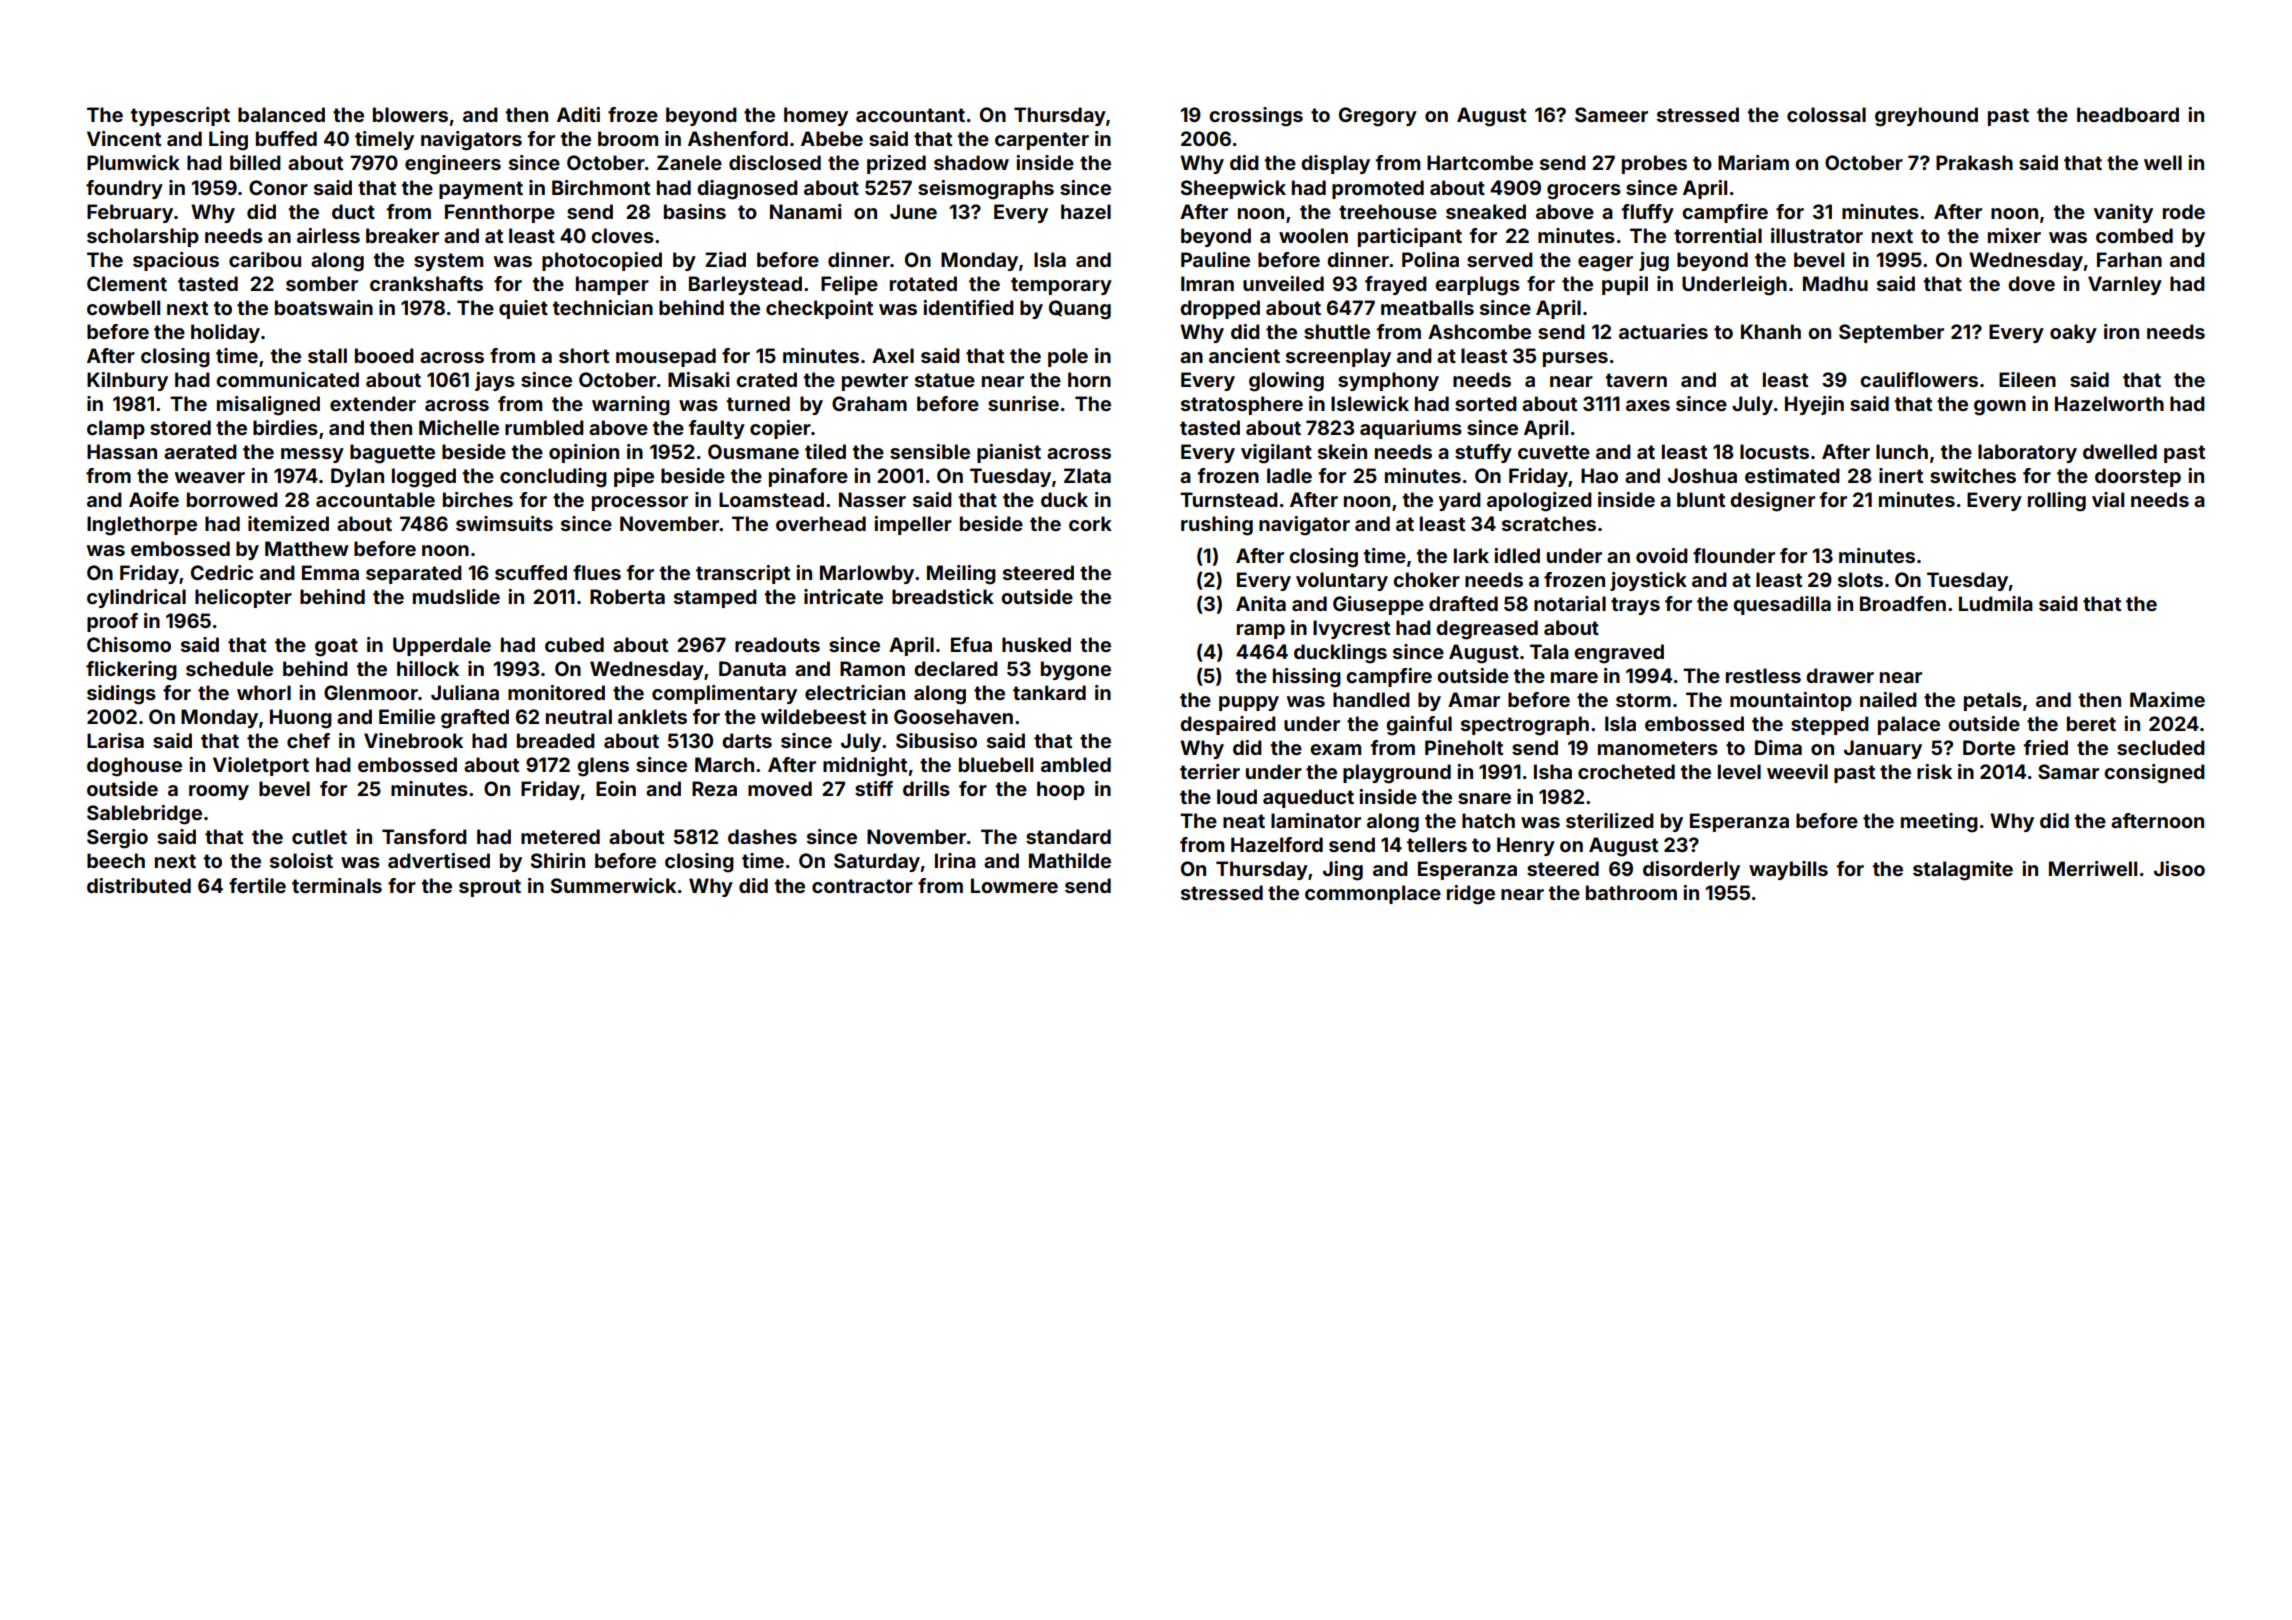  I want to click on tellers, so click(1437, 844).
